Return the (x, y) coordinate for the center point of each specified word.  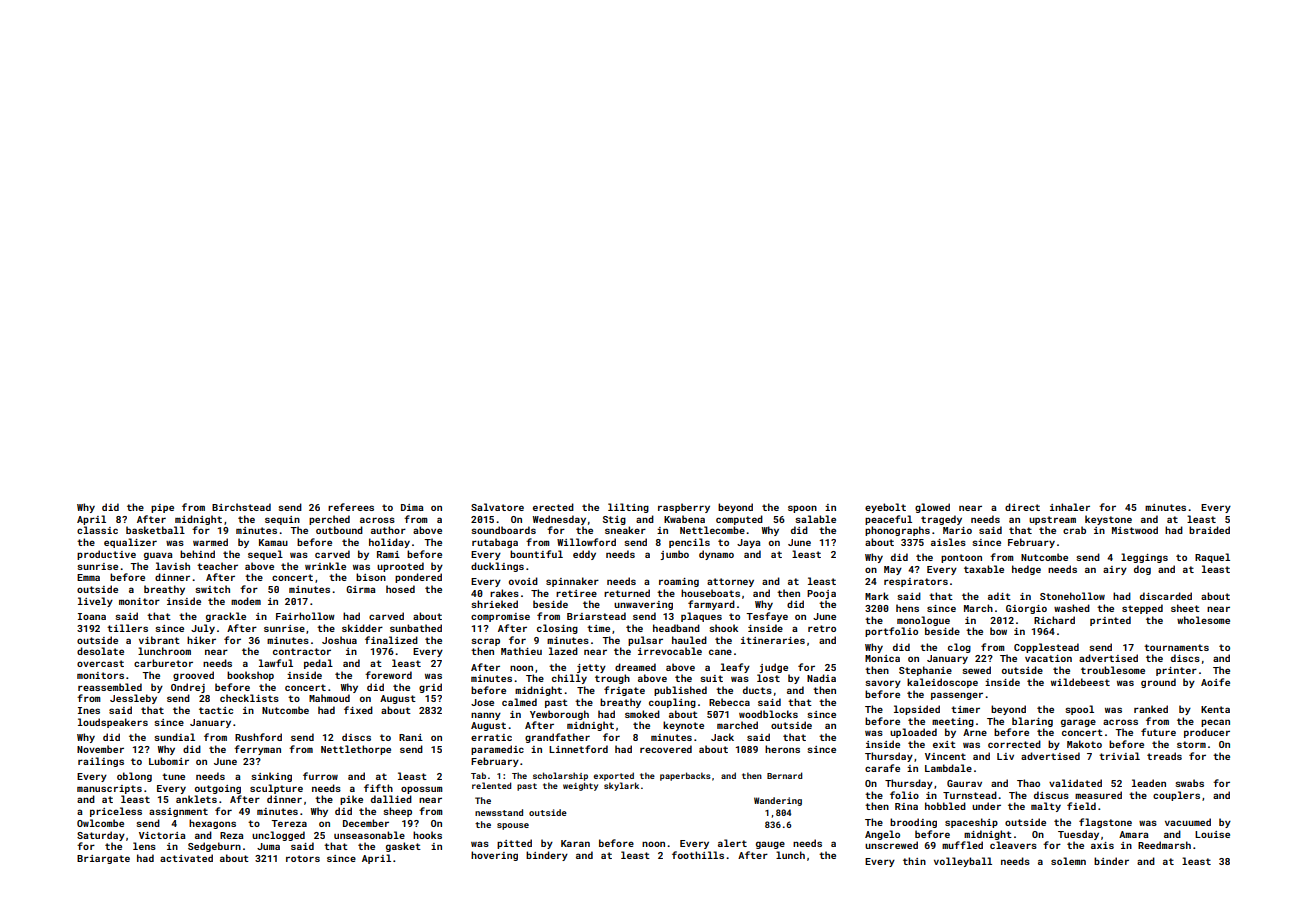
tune (173, 776)
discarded (1166, 596)
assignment (178, 812)
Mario (957, 530)
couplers (1176, 796)
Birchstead (241, 507)
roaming (679, 582)
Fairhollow (305, 616)
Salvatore (497, 507)
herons (782, 749)
